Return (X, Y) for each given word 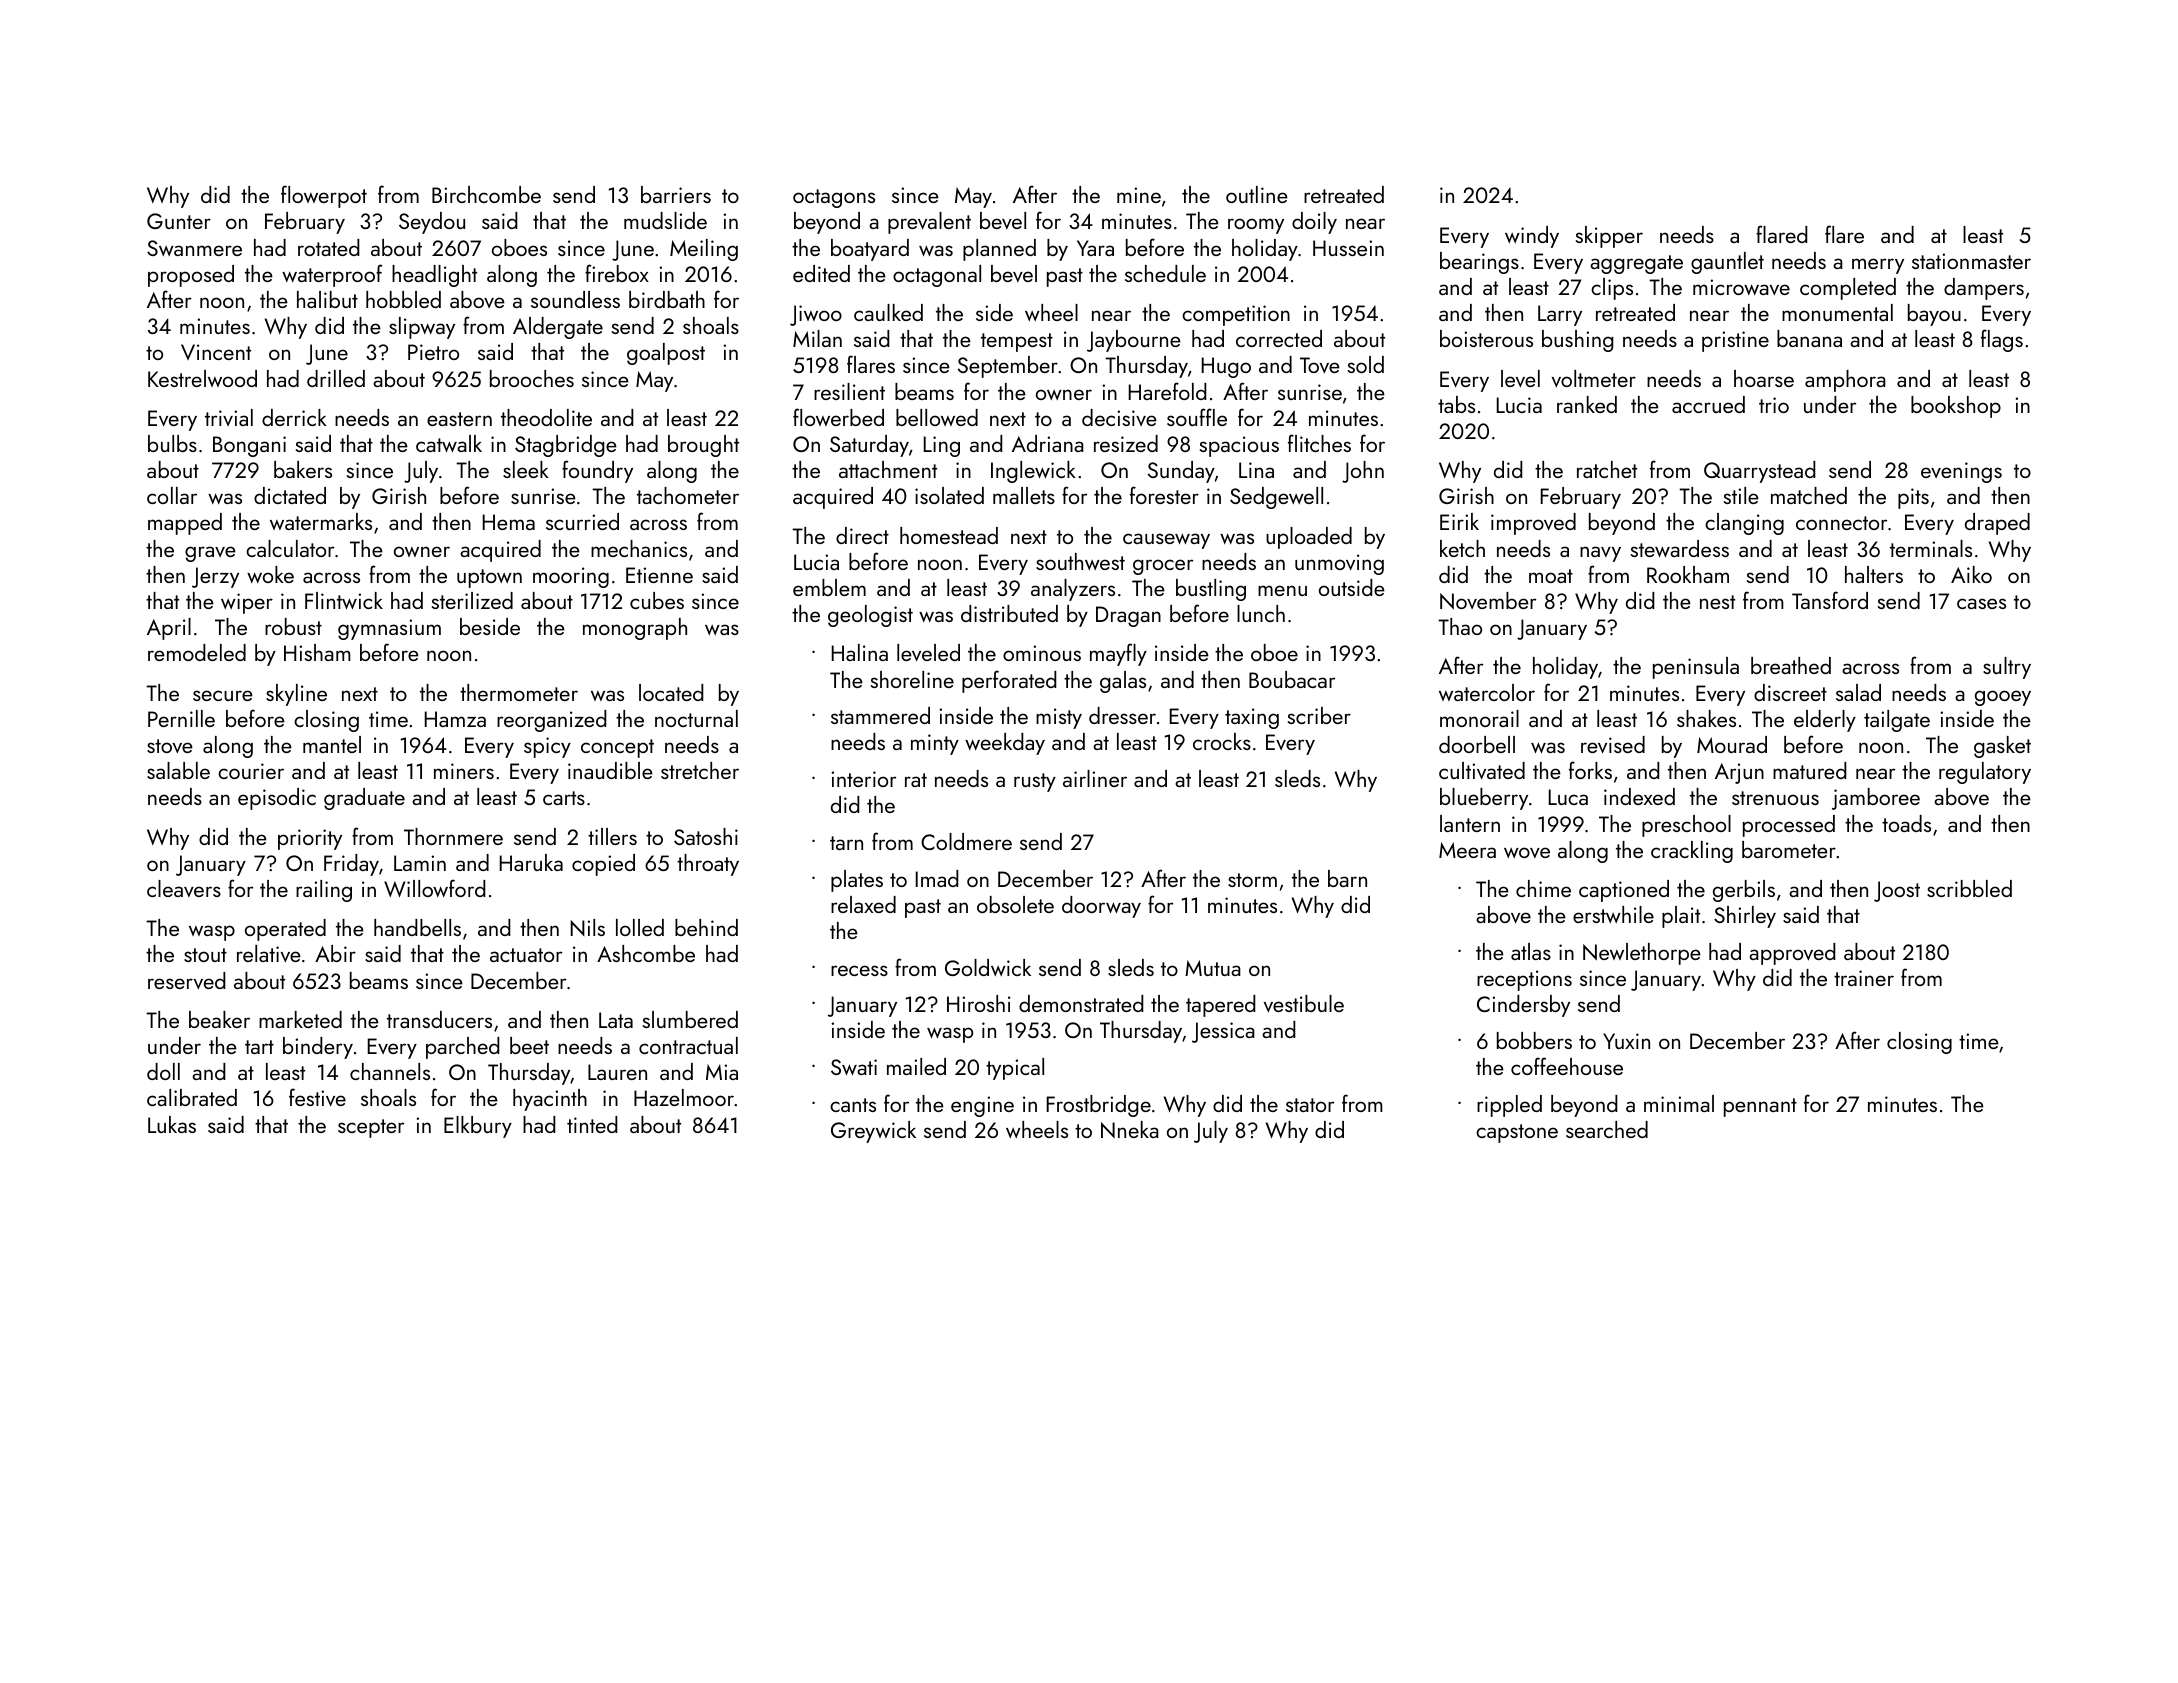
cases (1981, 603)
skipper (1609, 237)
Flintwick (344, 600)
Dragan (1128, 616)
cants (853, 1105)
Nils (588, 927)
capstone (1517, 1133)
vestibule (1304, 1004)
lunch (1261, 613)
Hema (509, 522)
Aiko (1971, 574)
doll (163, 1071)
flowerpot (324, 196)
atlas (1531, 951)
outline (1257, 194)
